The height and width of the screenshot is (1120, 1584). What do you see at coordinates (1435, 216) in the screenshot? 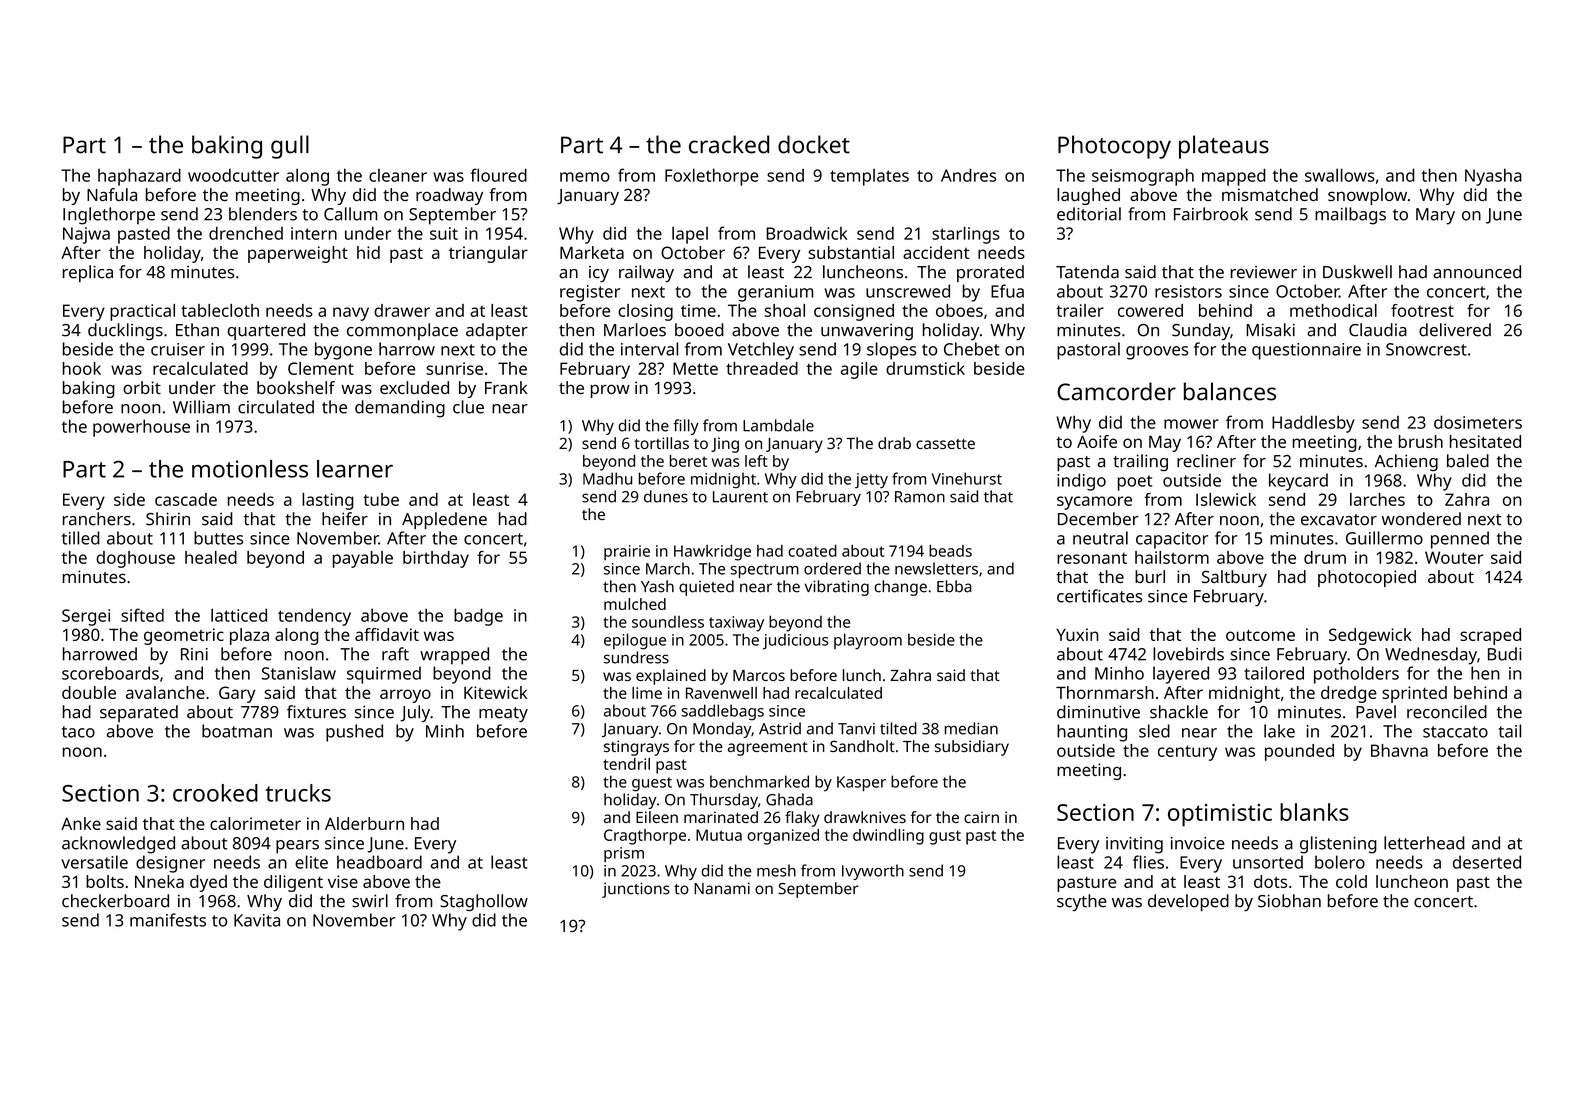
I see `Mary` at bounding box center [1435, 216].
